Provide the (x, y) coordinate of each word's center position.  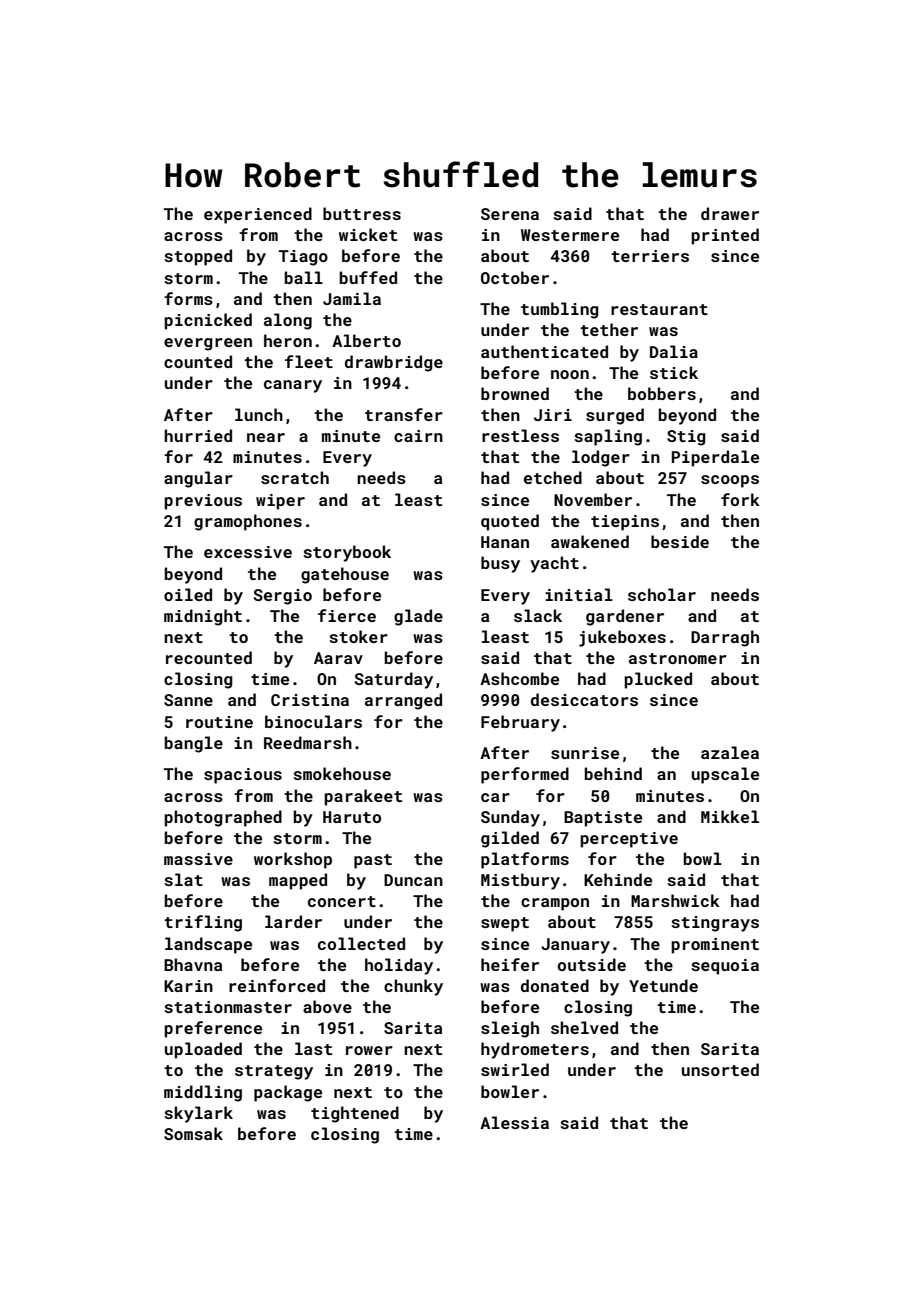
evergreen (208, 344)
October (515, 277)
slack (538, 615)
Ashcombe (519, 678)
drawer (730, 213)
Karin (188, 986)
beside (680, 541)
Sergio (283, 597)
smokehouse (342, 773)
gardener (625, 617)
